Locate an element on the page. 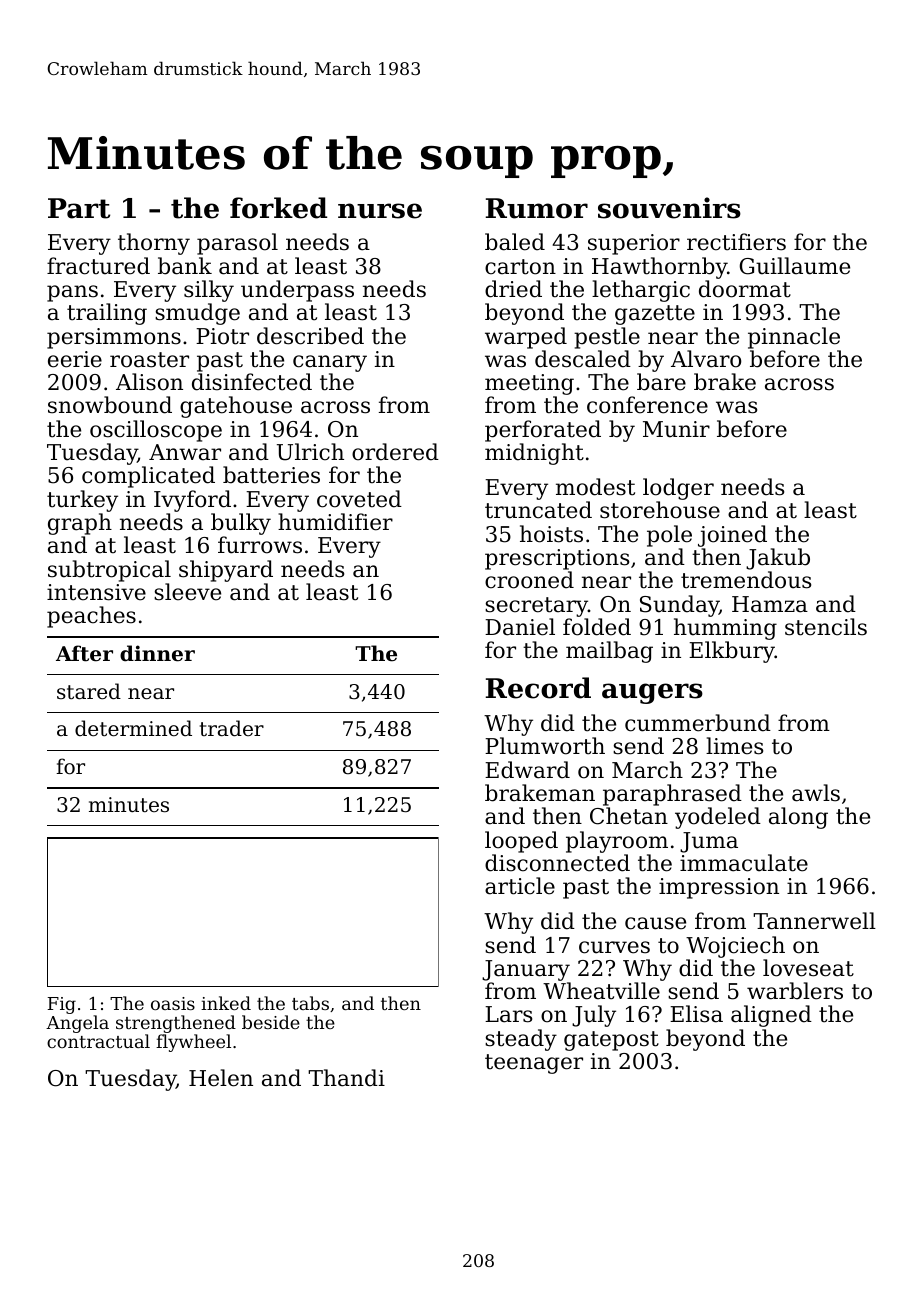 This image has width=924, height=1314. lodger is located at coordinates (678, 489).
